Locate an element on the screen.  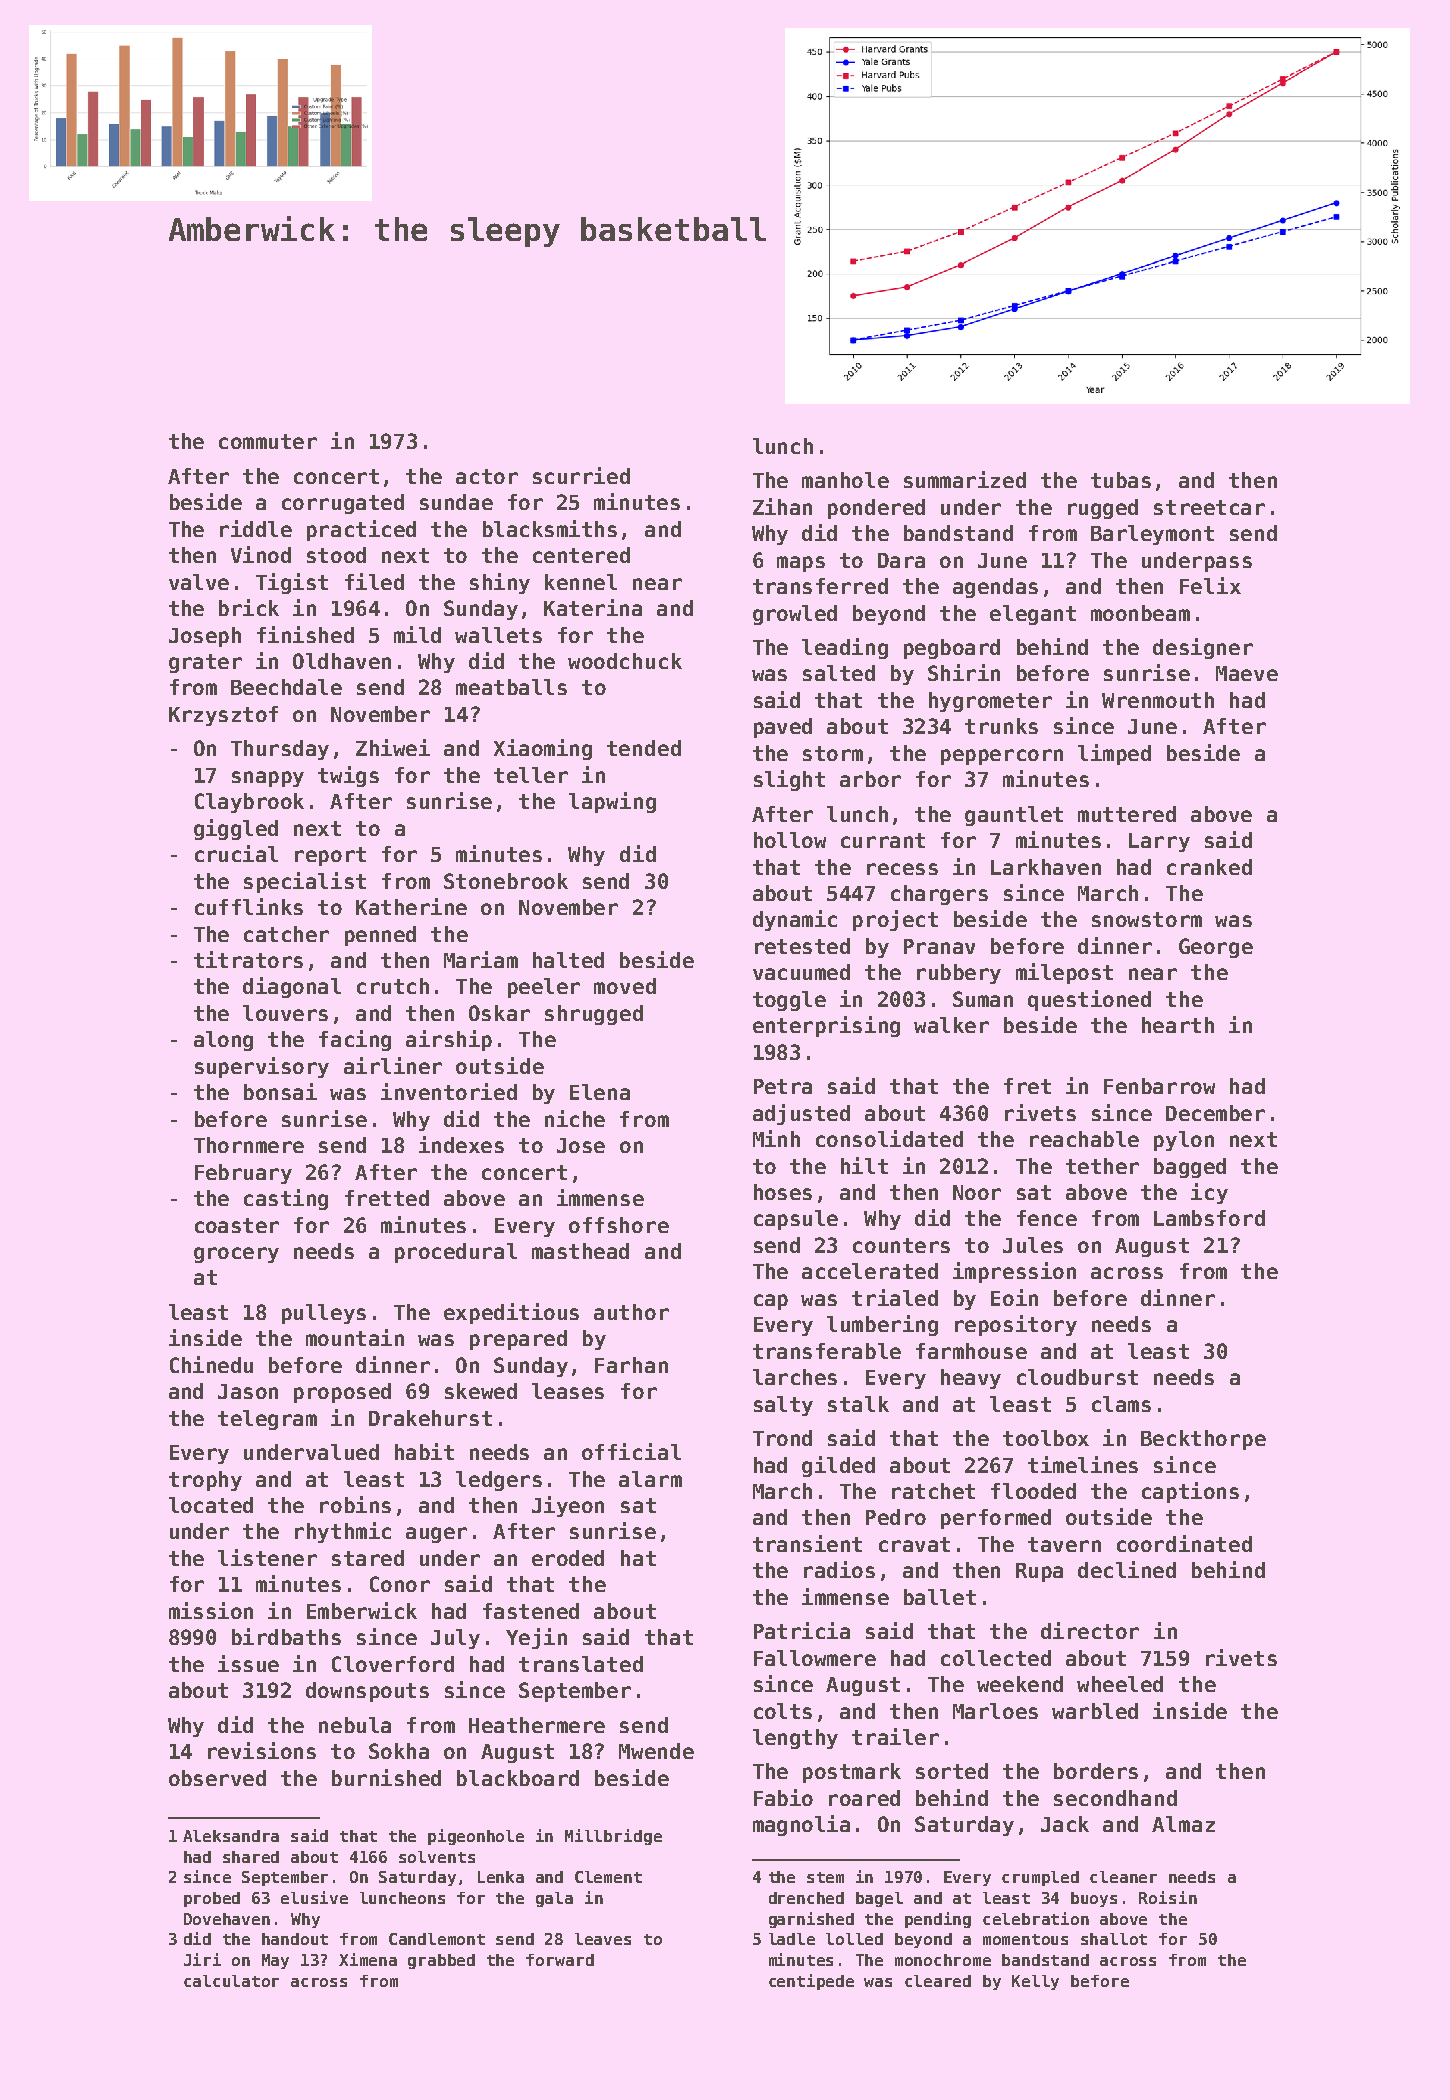
Ximena is located at coordinates (368, 1959).
